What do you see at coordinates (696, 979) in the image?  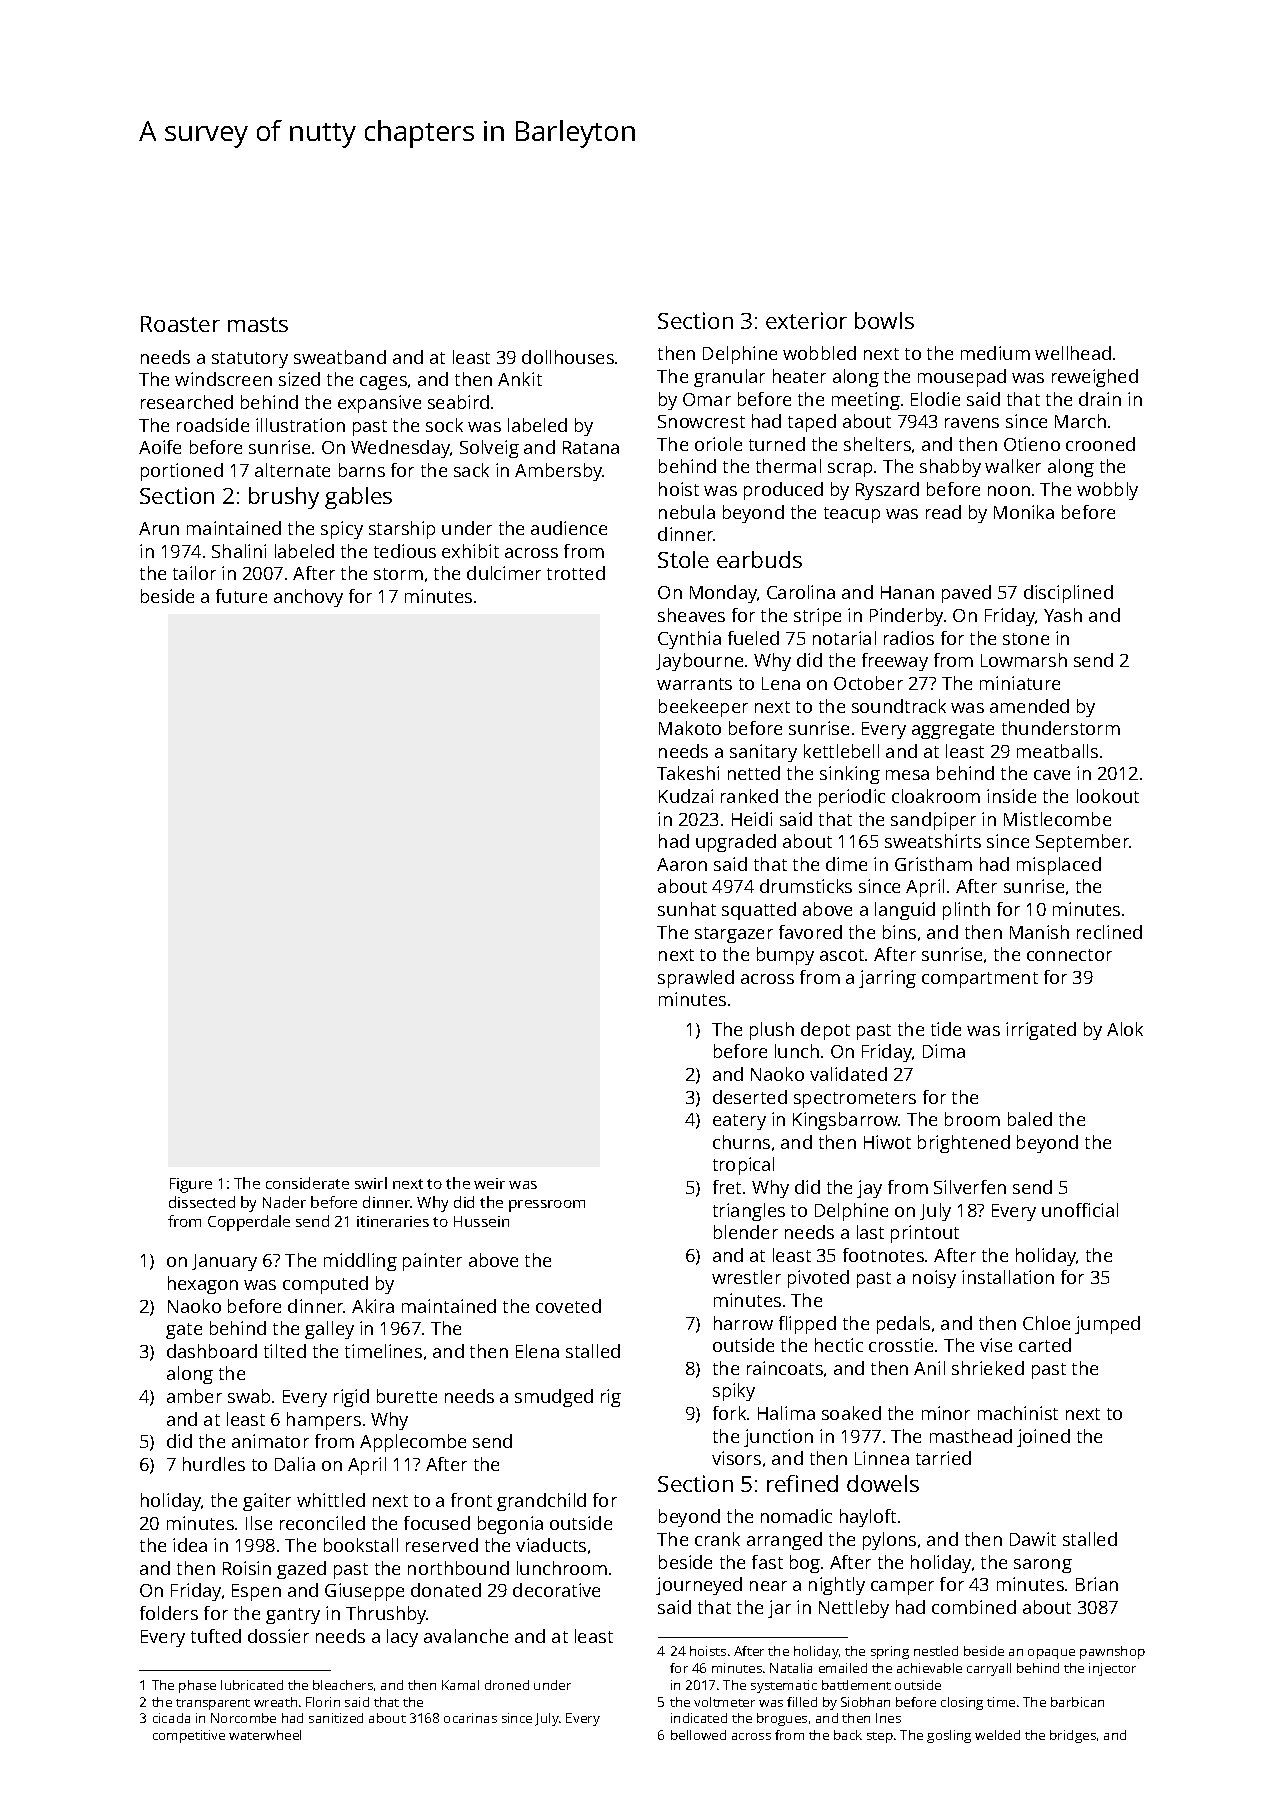 I see `sprawled` at bounding box center [696, 979].
